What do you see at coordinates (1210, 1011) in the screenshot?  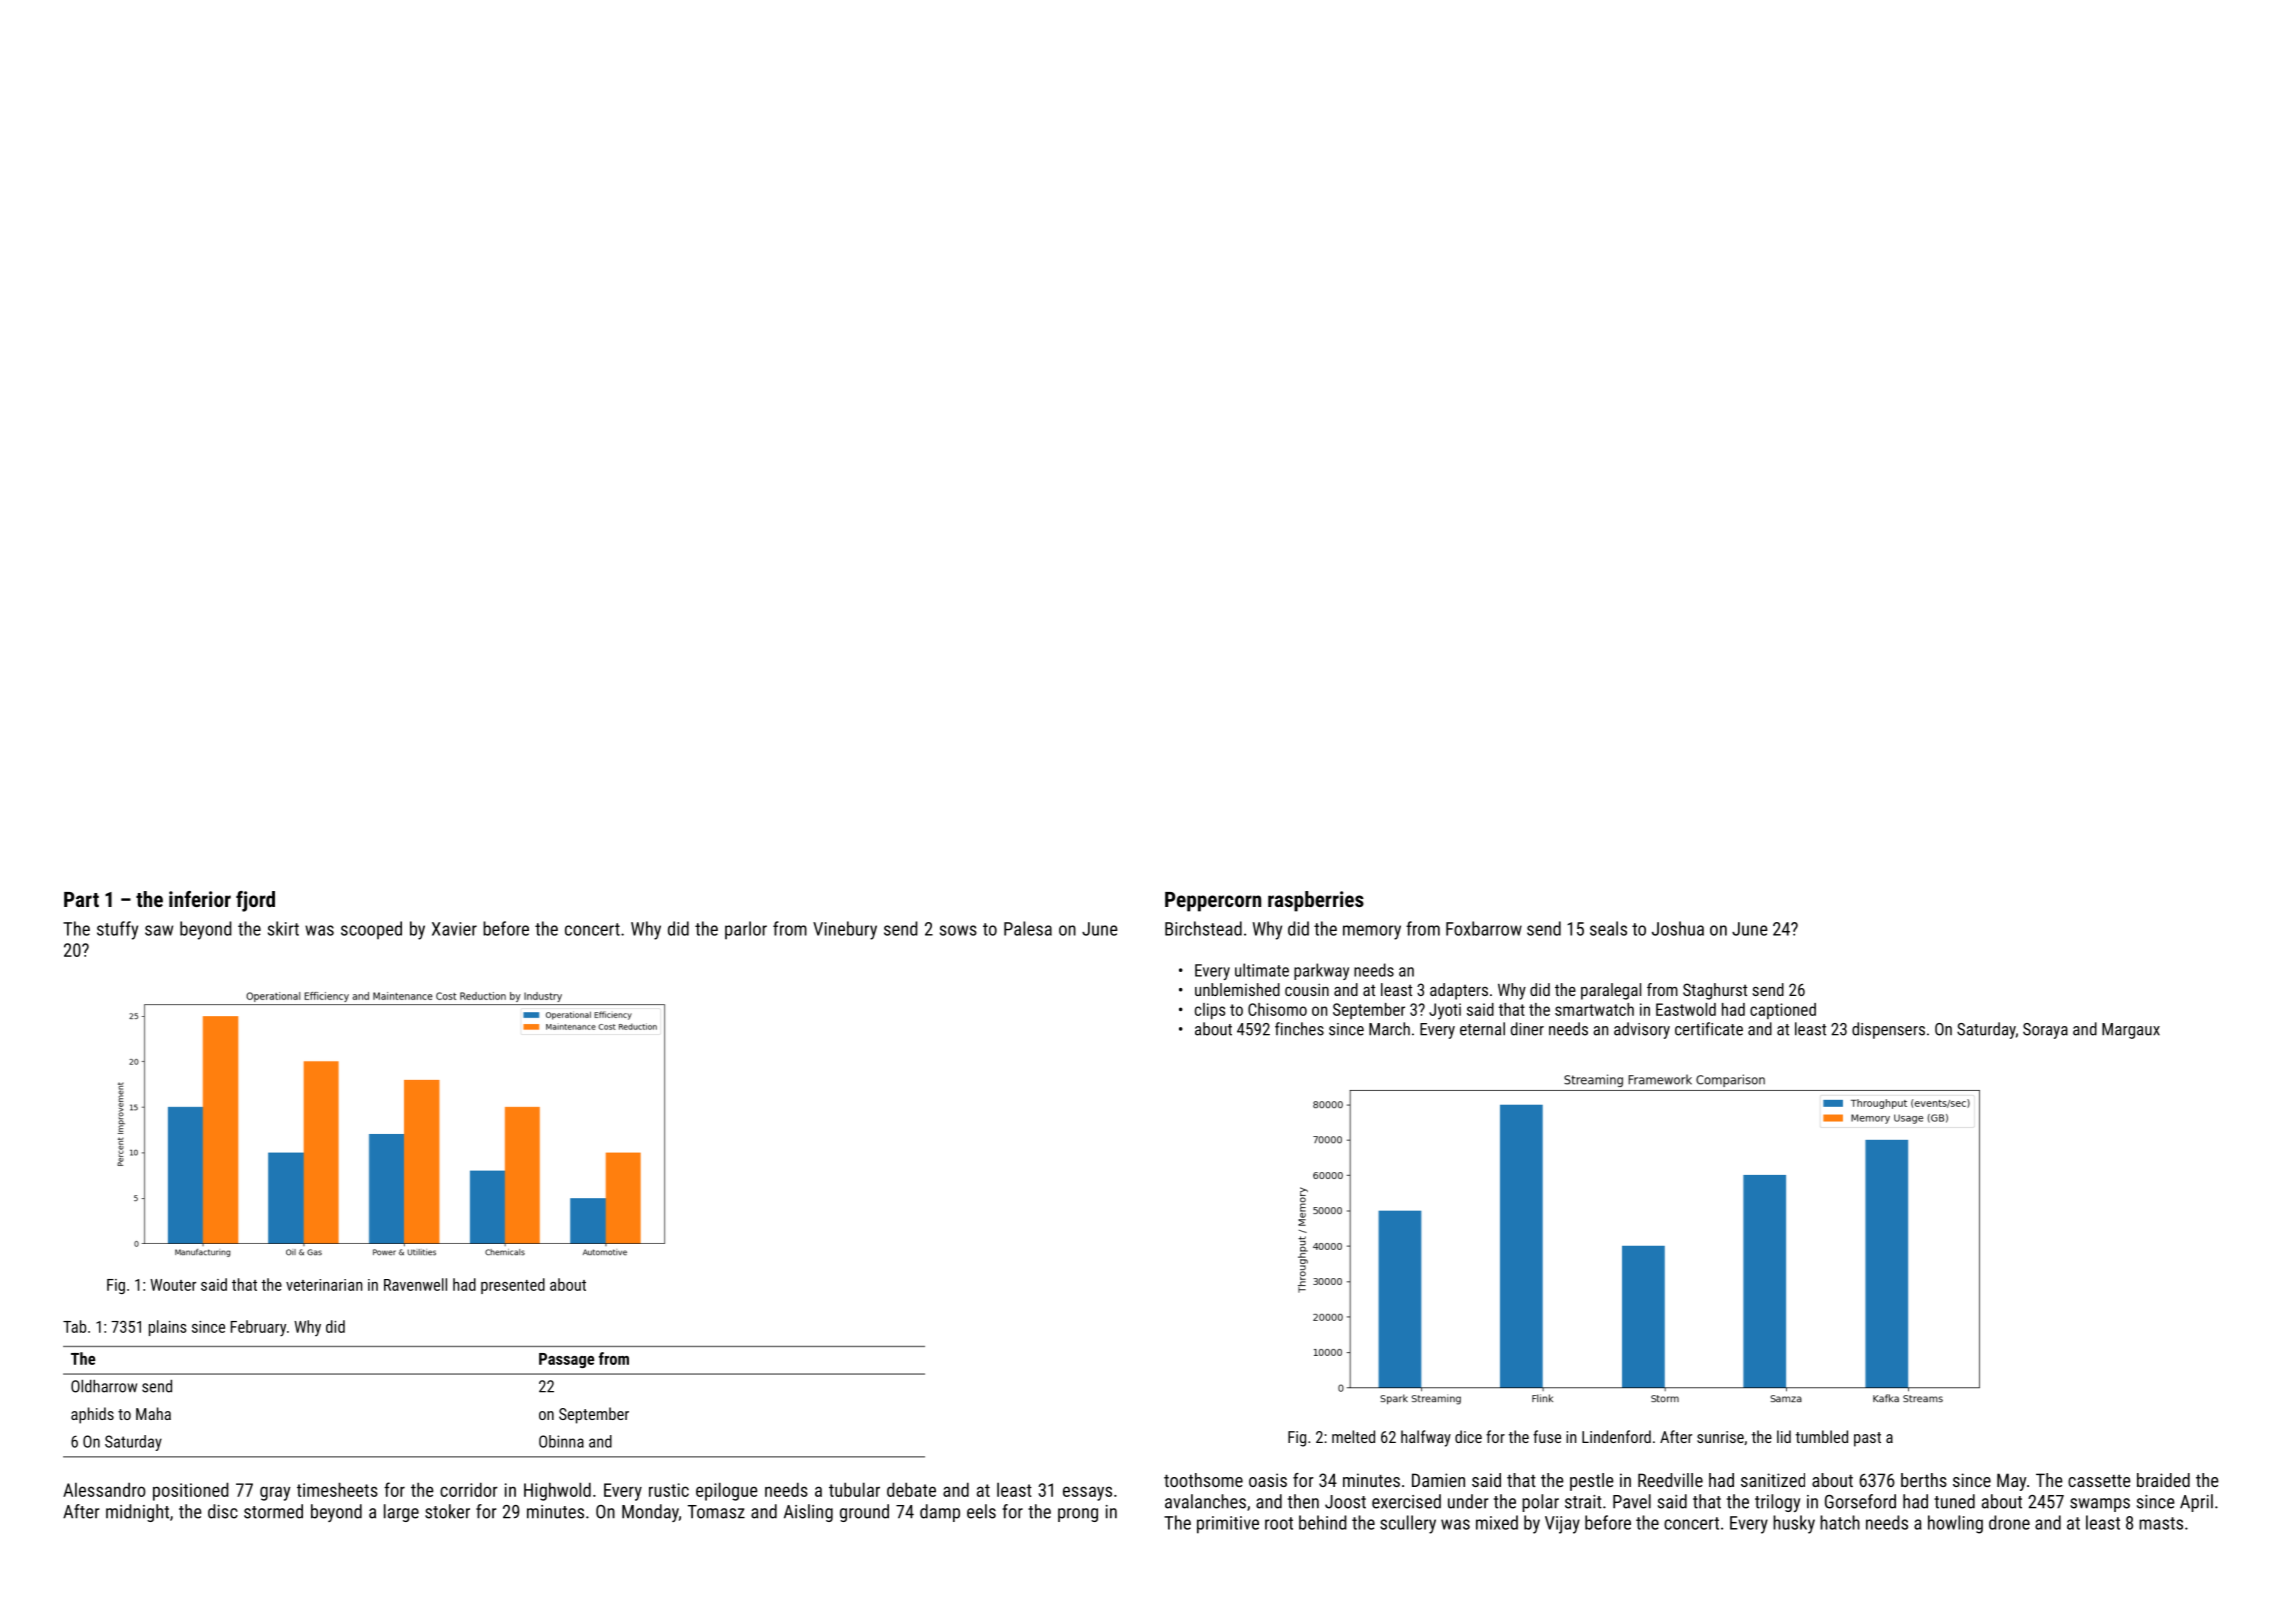 I see `clips` at bounding box center [1210, 1011].
